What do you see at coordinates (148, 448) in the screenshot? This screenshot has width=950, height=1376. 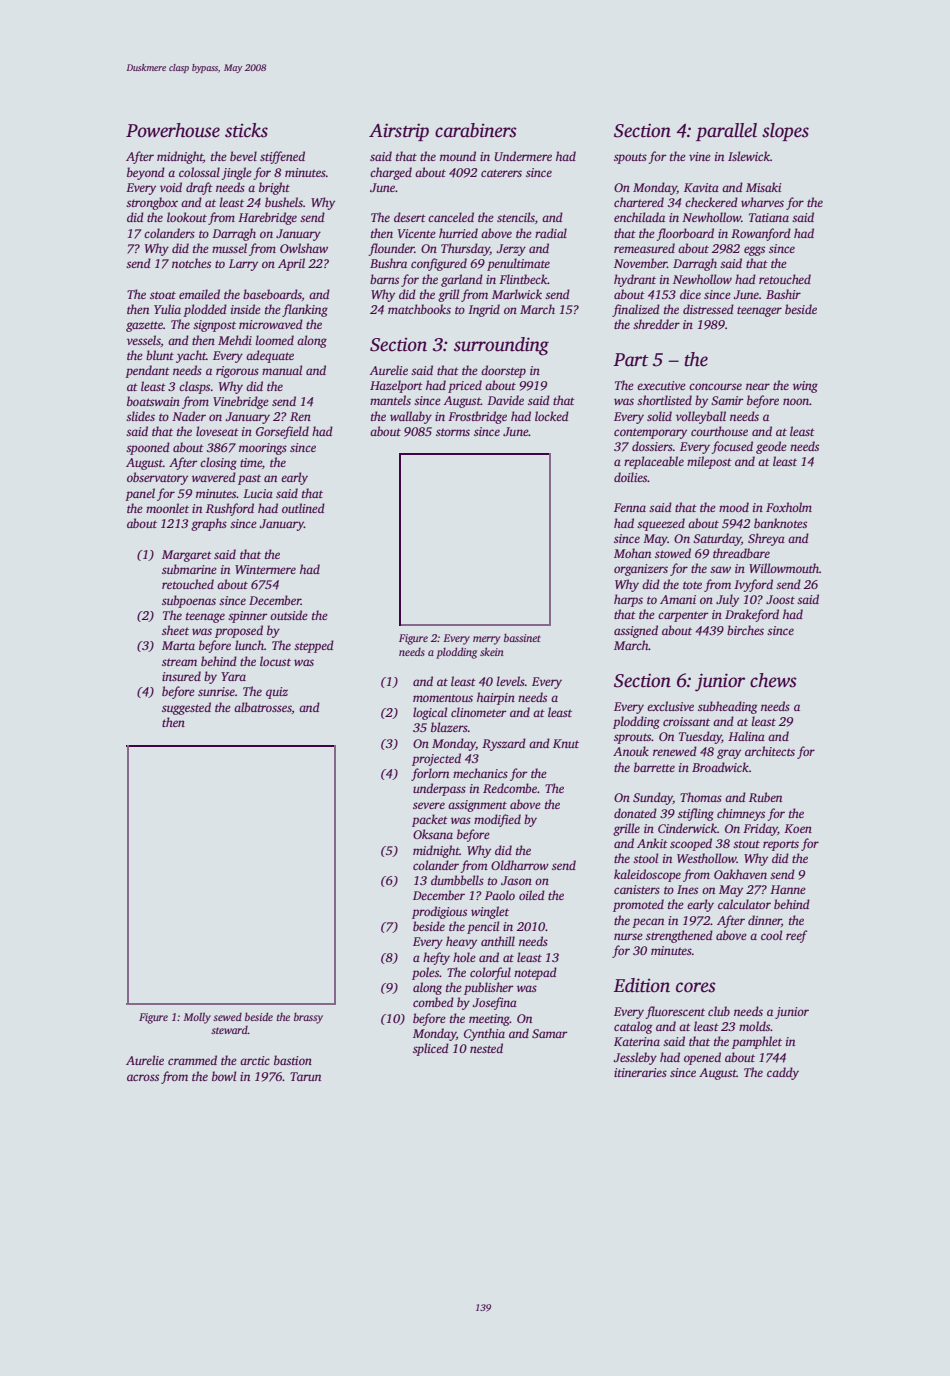 I see `spooned` at bounding box center [148, 448].
